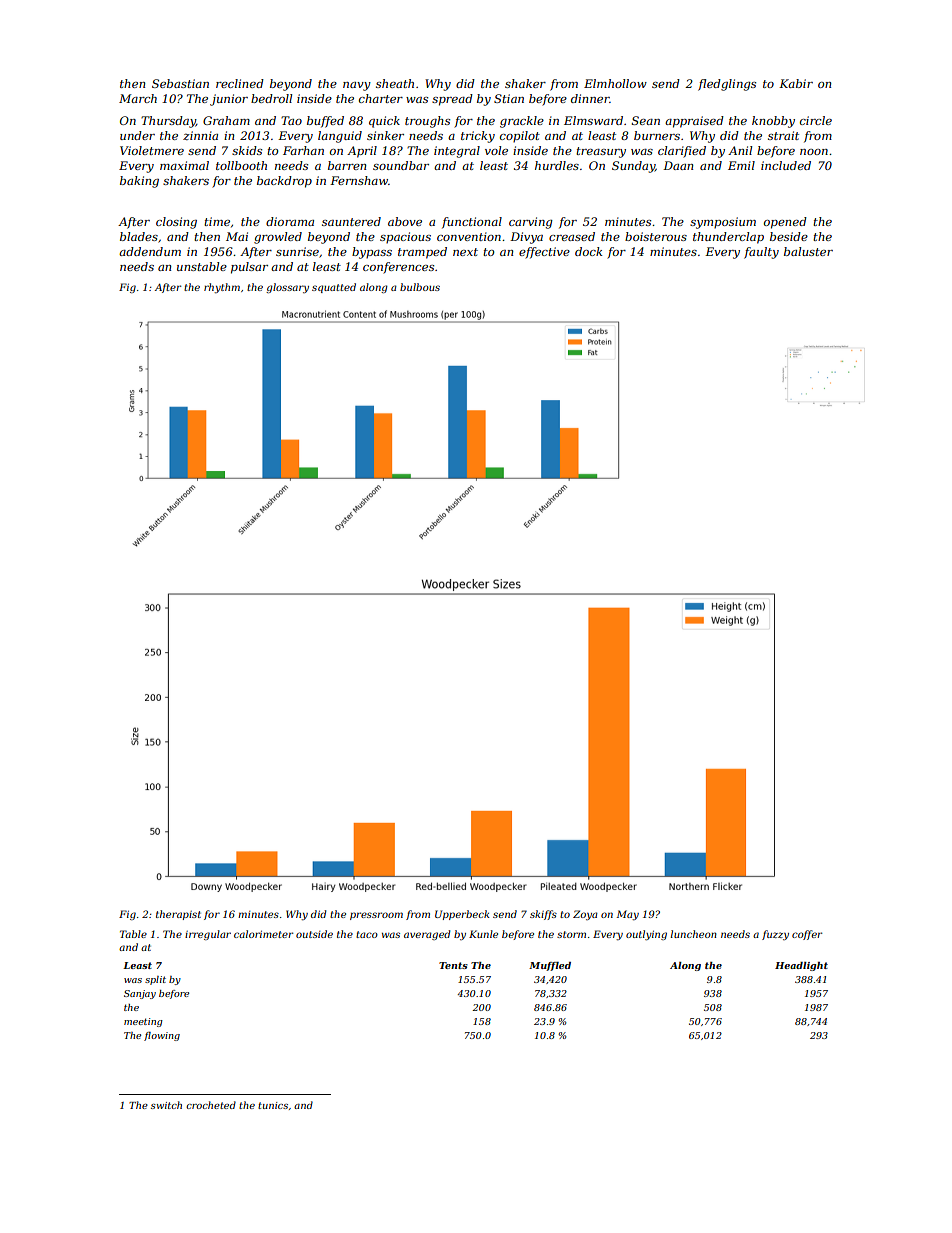  I want to click on switch, so click(166, 1105).
